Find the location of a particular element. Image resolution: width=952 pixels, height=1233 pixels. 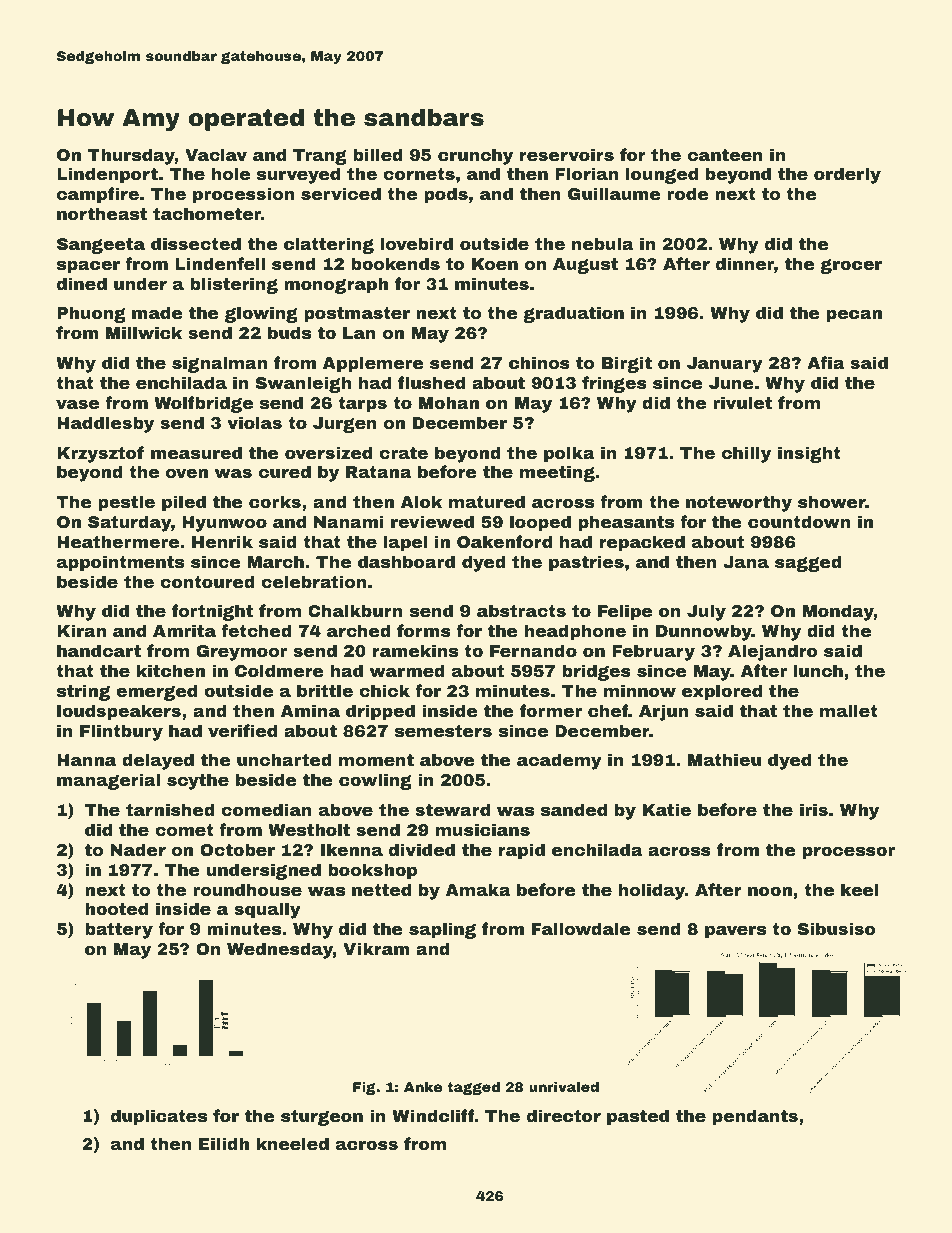

Katie is located at coordinates (667, 809).
